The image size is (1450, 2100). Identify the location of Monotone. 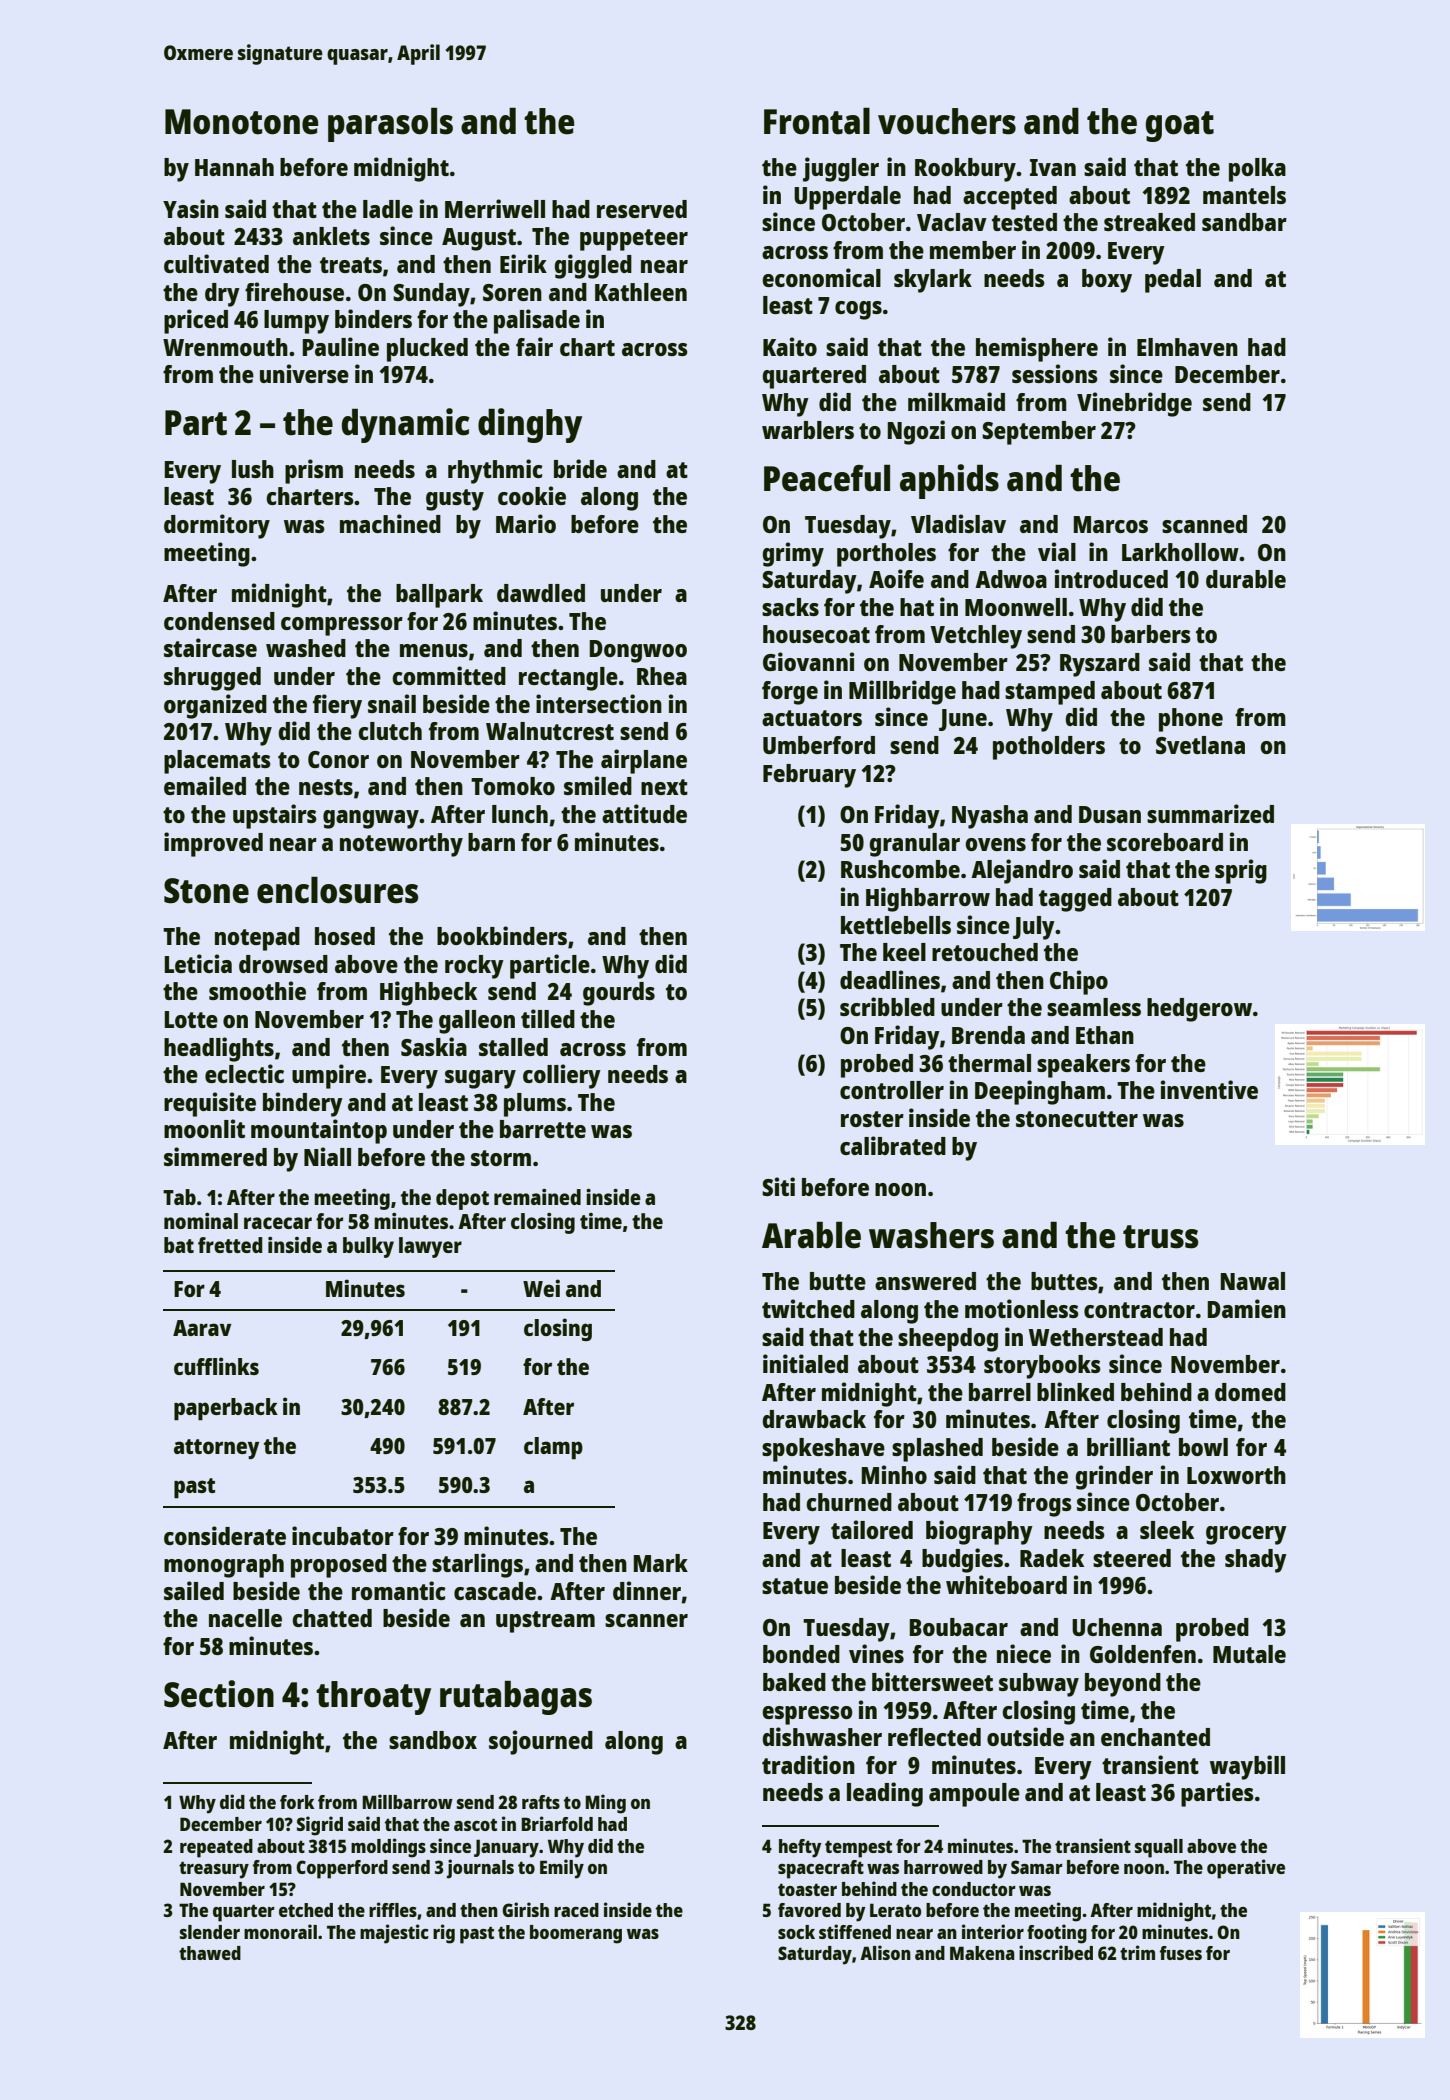
(241, 122).
